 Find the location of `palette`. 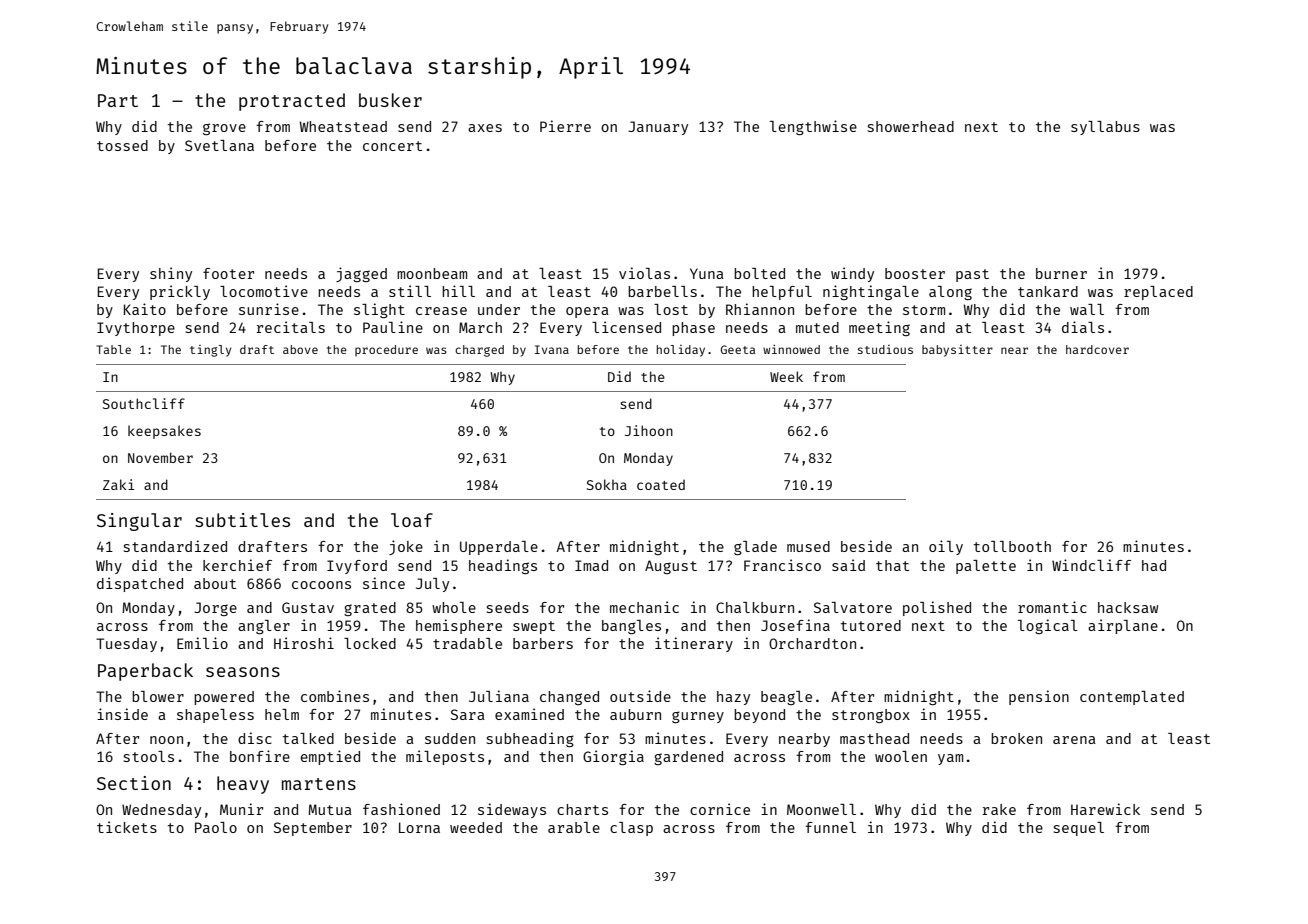

palette is located at coordinates (986, 567).
